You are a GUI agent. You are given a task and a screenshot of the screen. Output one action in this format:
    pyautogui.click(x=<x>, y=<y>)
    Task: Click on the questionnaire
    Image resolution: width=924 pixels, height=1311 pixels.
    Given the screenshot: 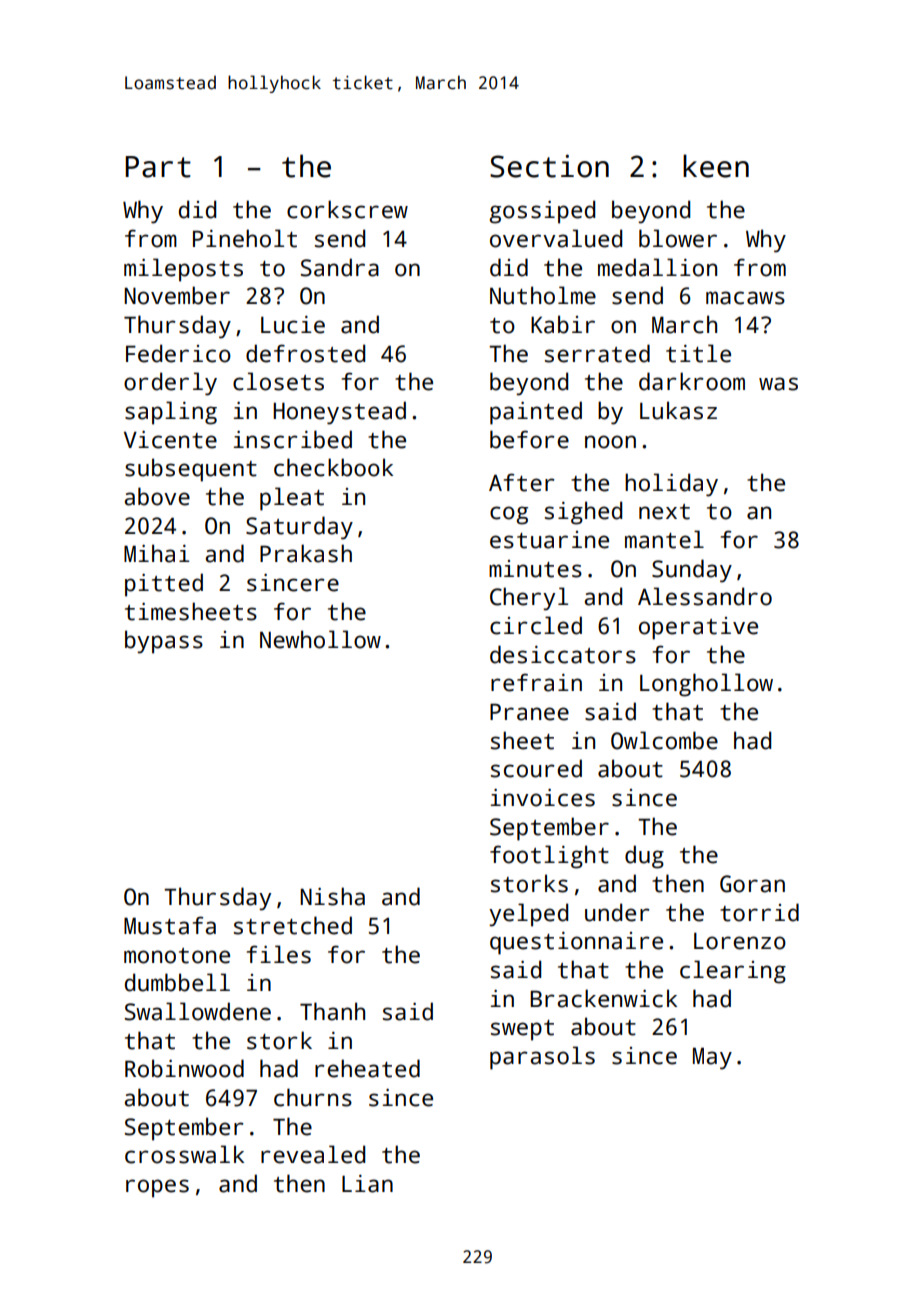 What is the action you would take?
    pyautogui.click(x=576, y=943)
